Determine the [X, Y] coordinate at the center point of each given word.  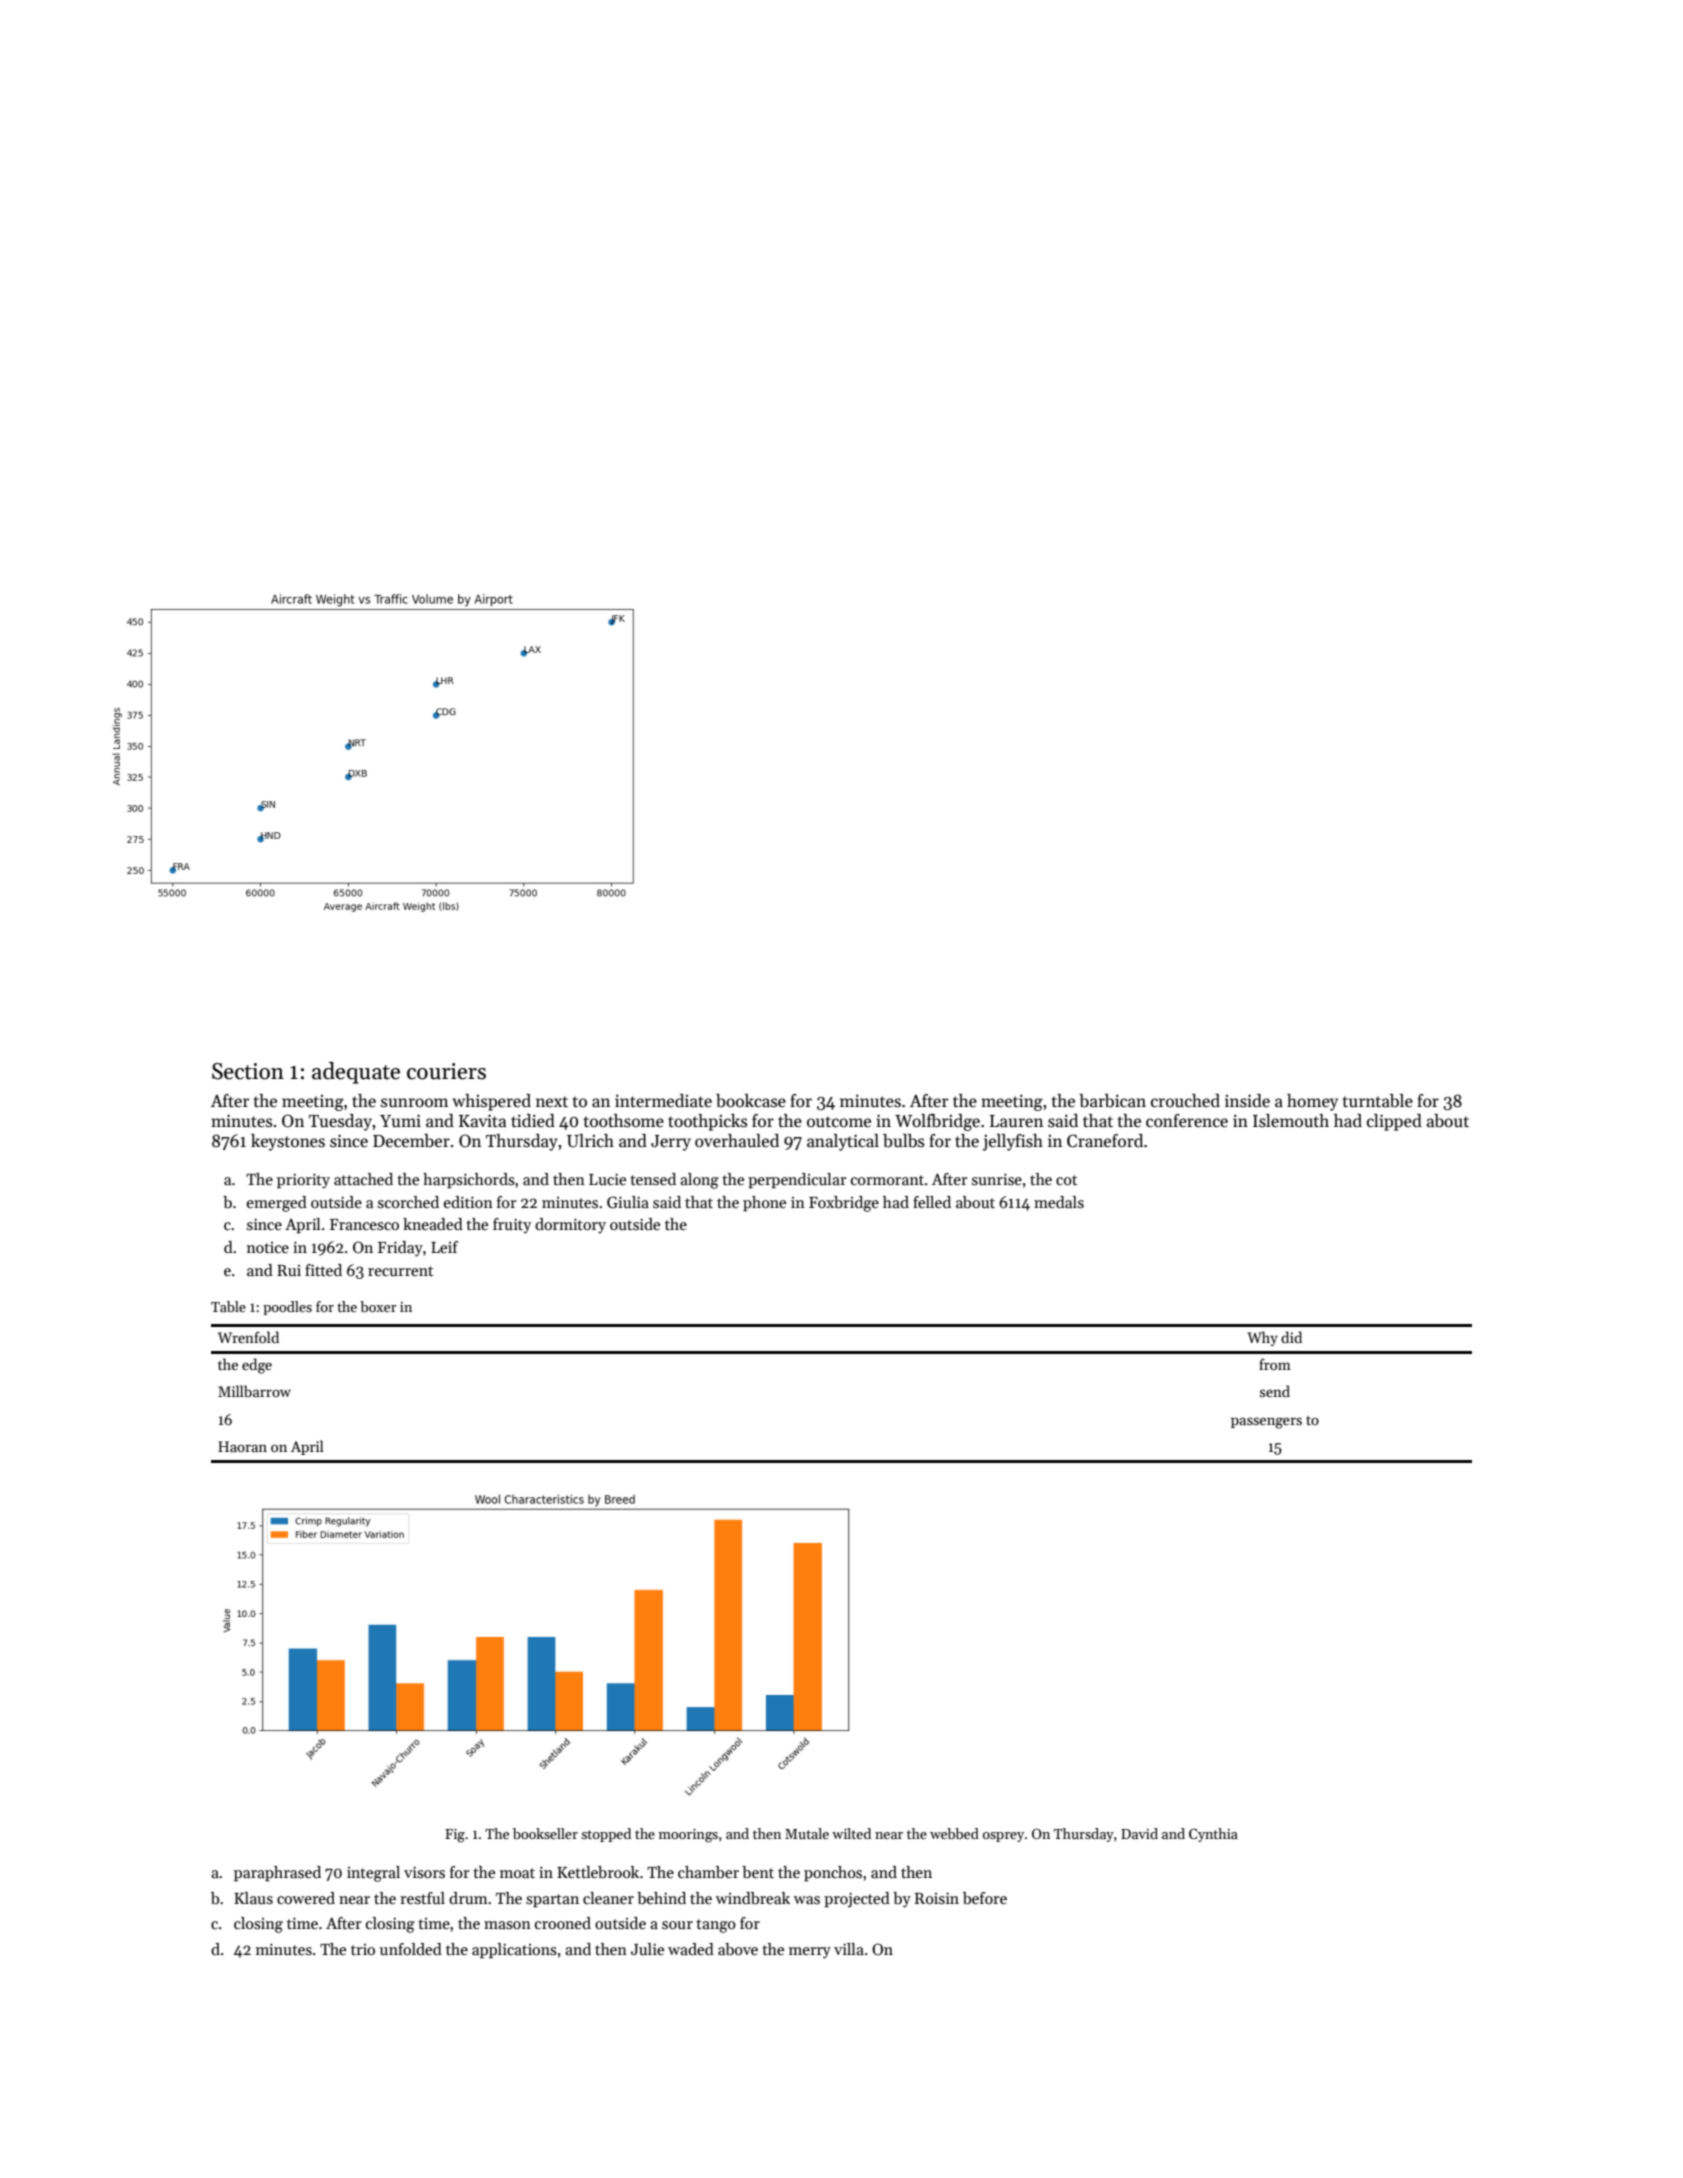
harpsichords [469, 1181]
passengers [1266, 1423]
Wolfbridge [937, 1122]
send [1275, 1391]
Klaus [253, 1898]
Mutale [807, 1833]
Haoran [242, 1446]
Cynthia [1213, 1835]
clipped [1394, 1122]
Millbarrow [254, 1391]
